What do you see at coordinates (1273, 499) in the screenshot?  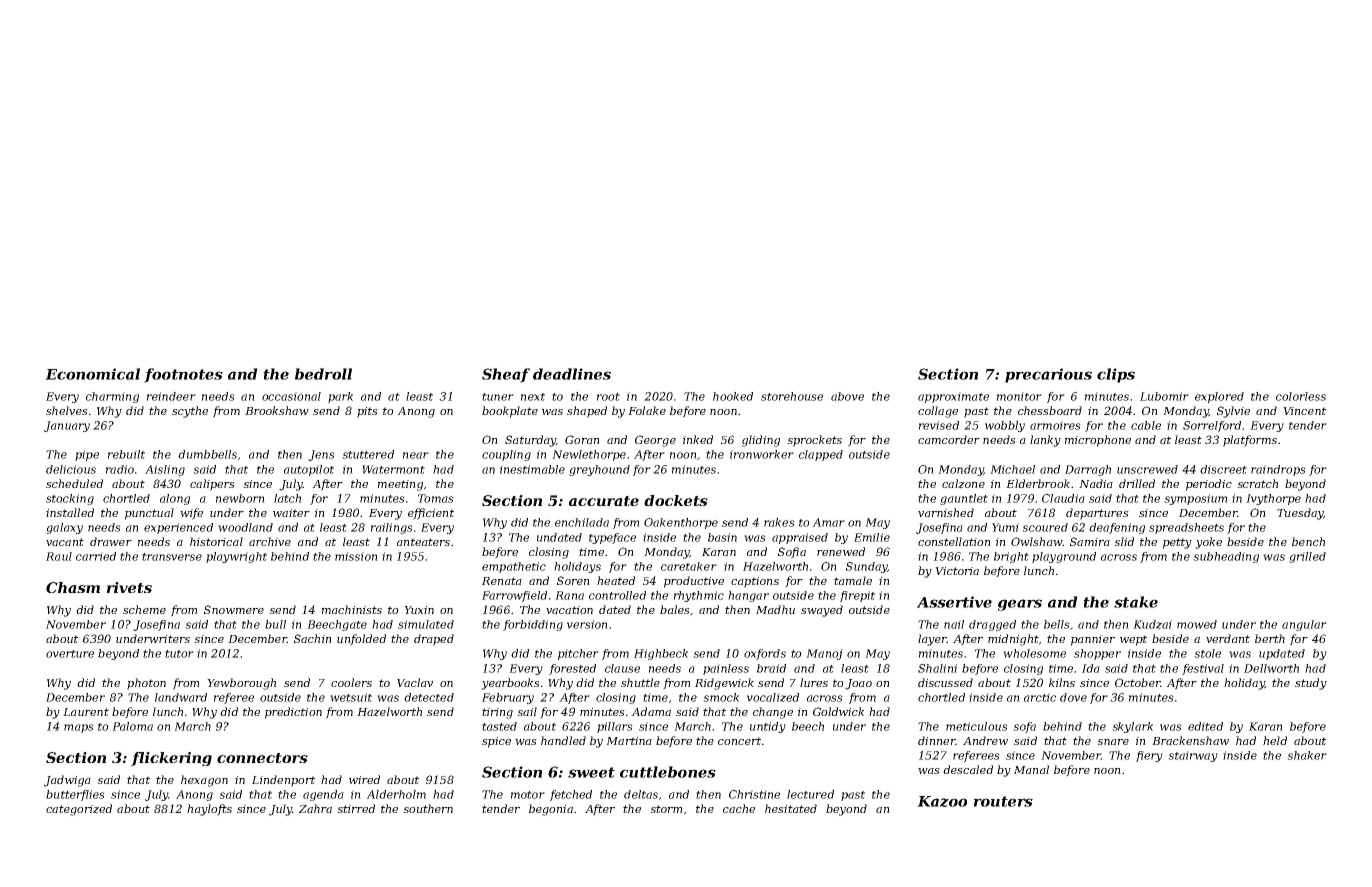 I see `Ivythorpe` at bounding box center [1273, 499].
